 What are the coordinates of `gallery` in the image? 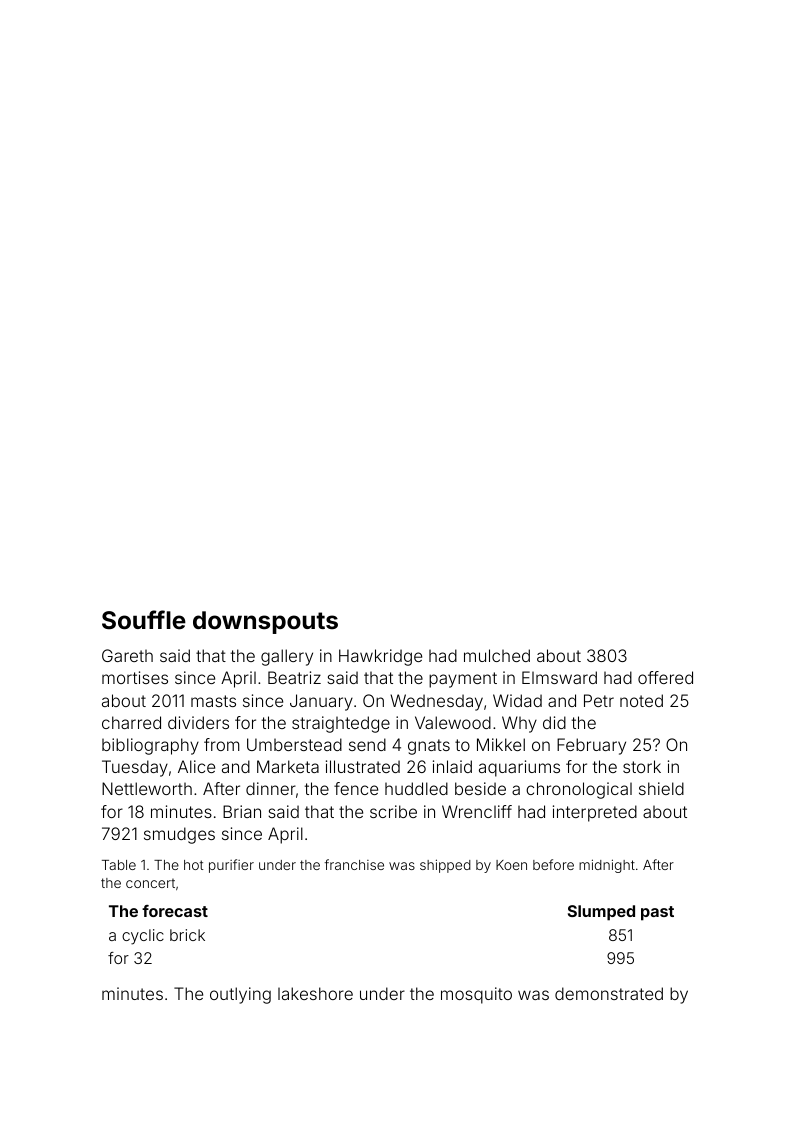 It's located at (287, 657).
